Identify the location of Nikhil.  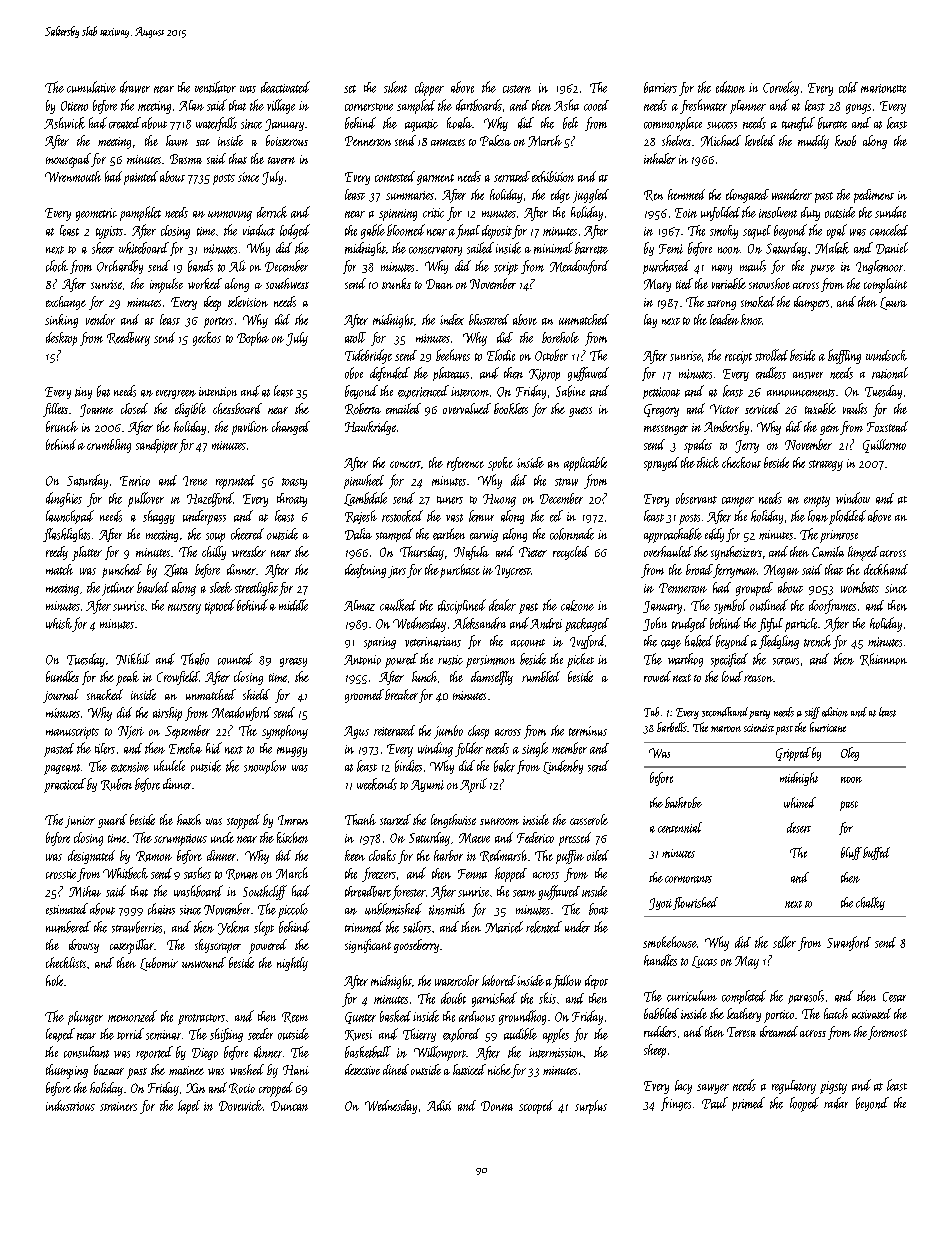
(133, 659).
